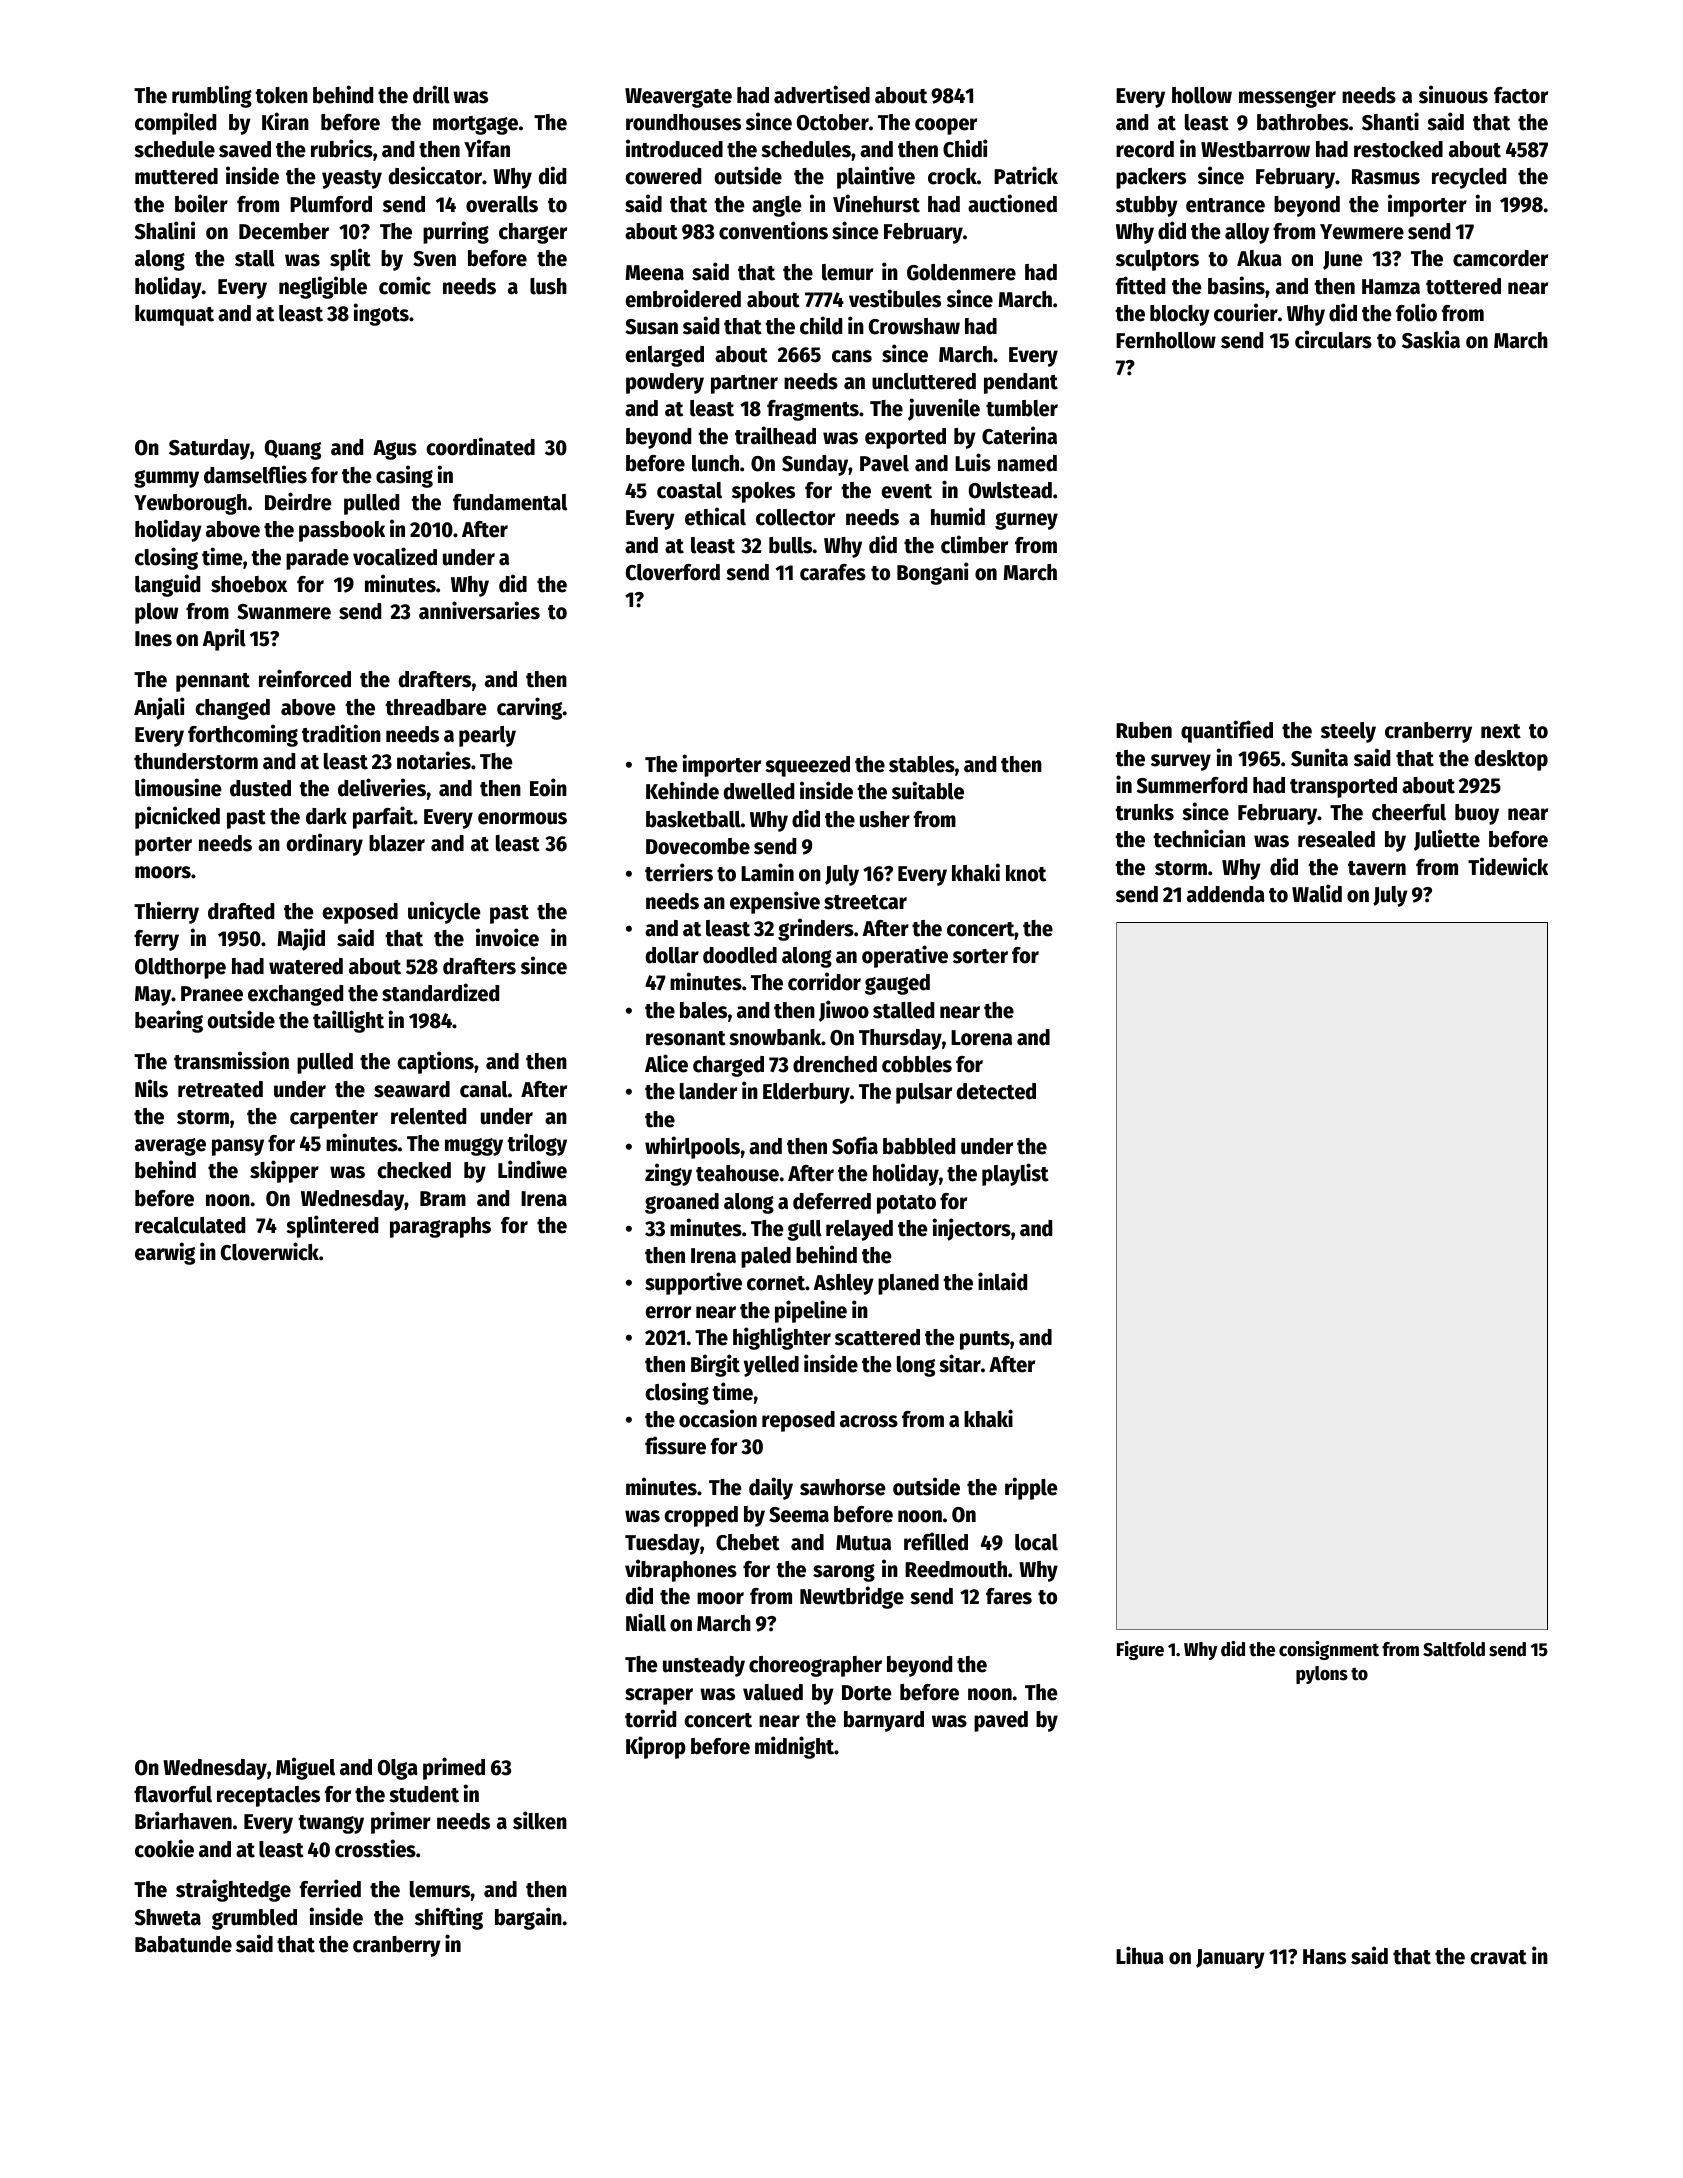 Image resolution: width=1683 pixels, height=2178 pixels. What do you see at coordinates (1246, 312) in the image?
I see `courier` at bounding box center [1246, 312].
